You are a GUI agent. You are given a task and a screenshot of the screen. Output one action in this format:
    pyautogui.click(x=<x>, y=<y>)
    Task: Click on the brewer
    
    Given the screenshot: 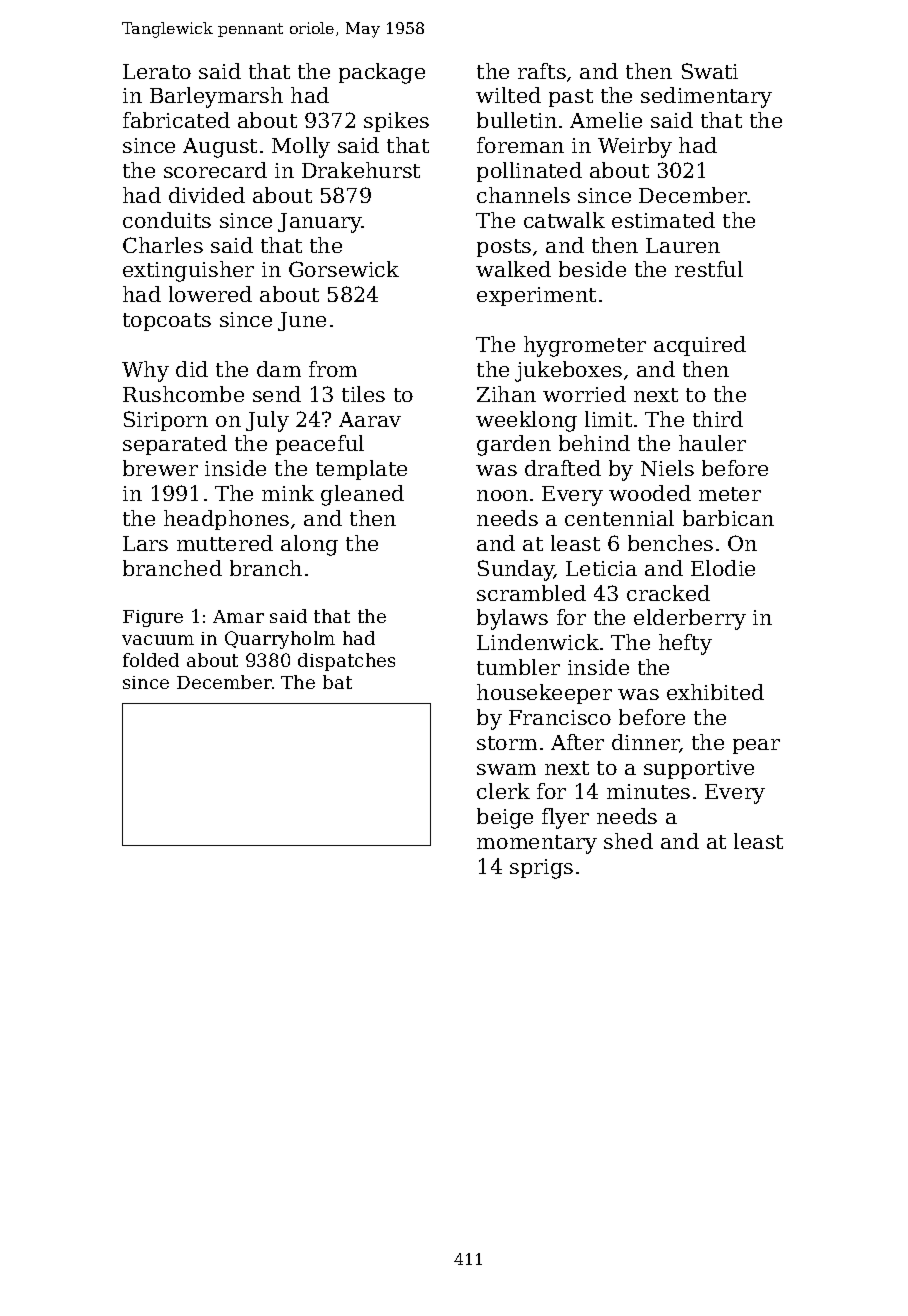 What is the action you would take?
    pyautogui.click(x=160, y=468)
